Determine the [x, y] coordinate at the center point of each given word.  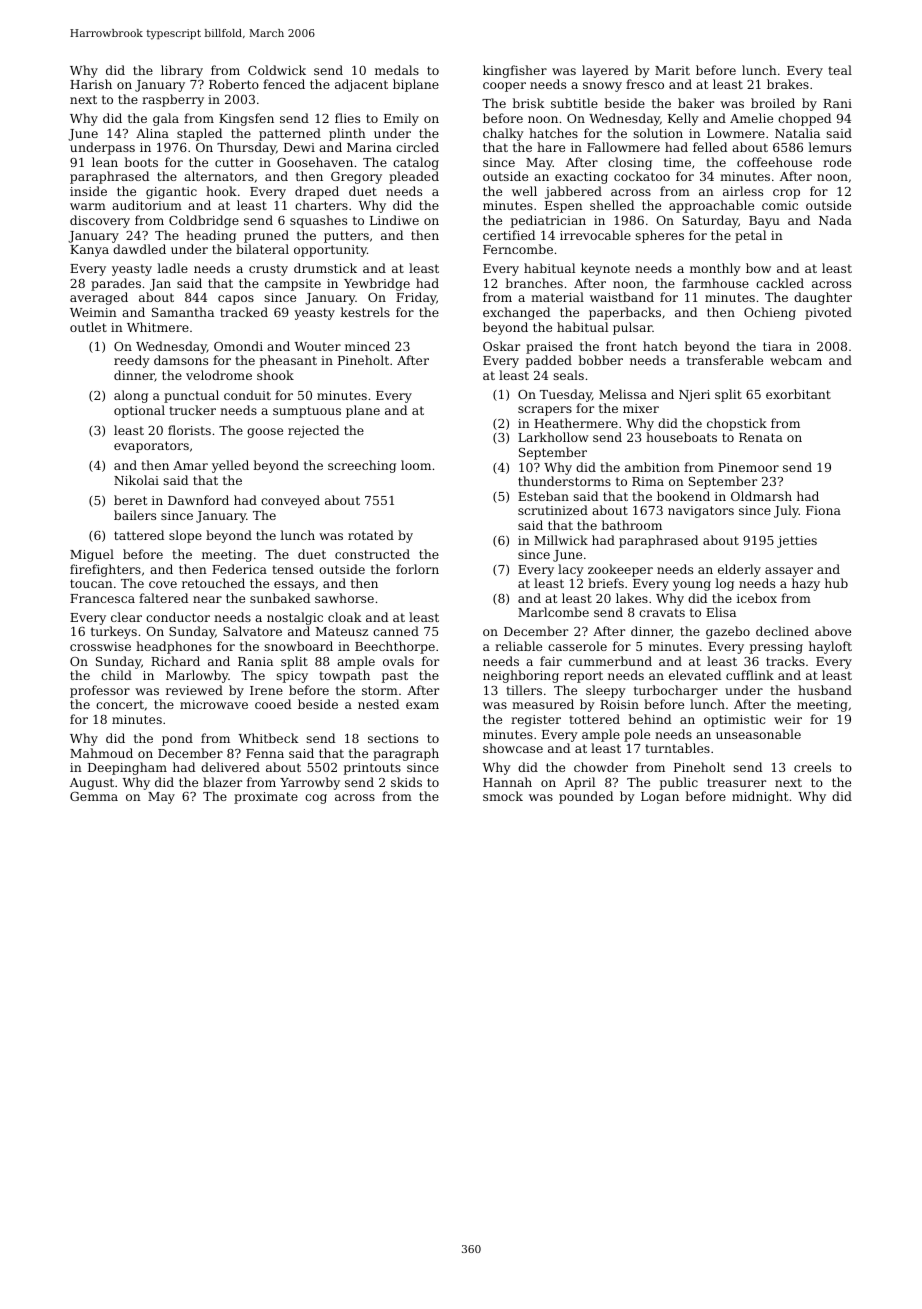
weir [788, 719]
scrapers [545, 411]
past [395, 677]
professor [100, 691]
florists [189, 430]
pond [177, 739]
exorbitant [798, 394]
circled [417, 147]
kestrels [365, 312]
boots [141, 162]
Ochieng [770, 313]
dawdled [139, 249]
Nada [835, 220]
